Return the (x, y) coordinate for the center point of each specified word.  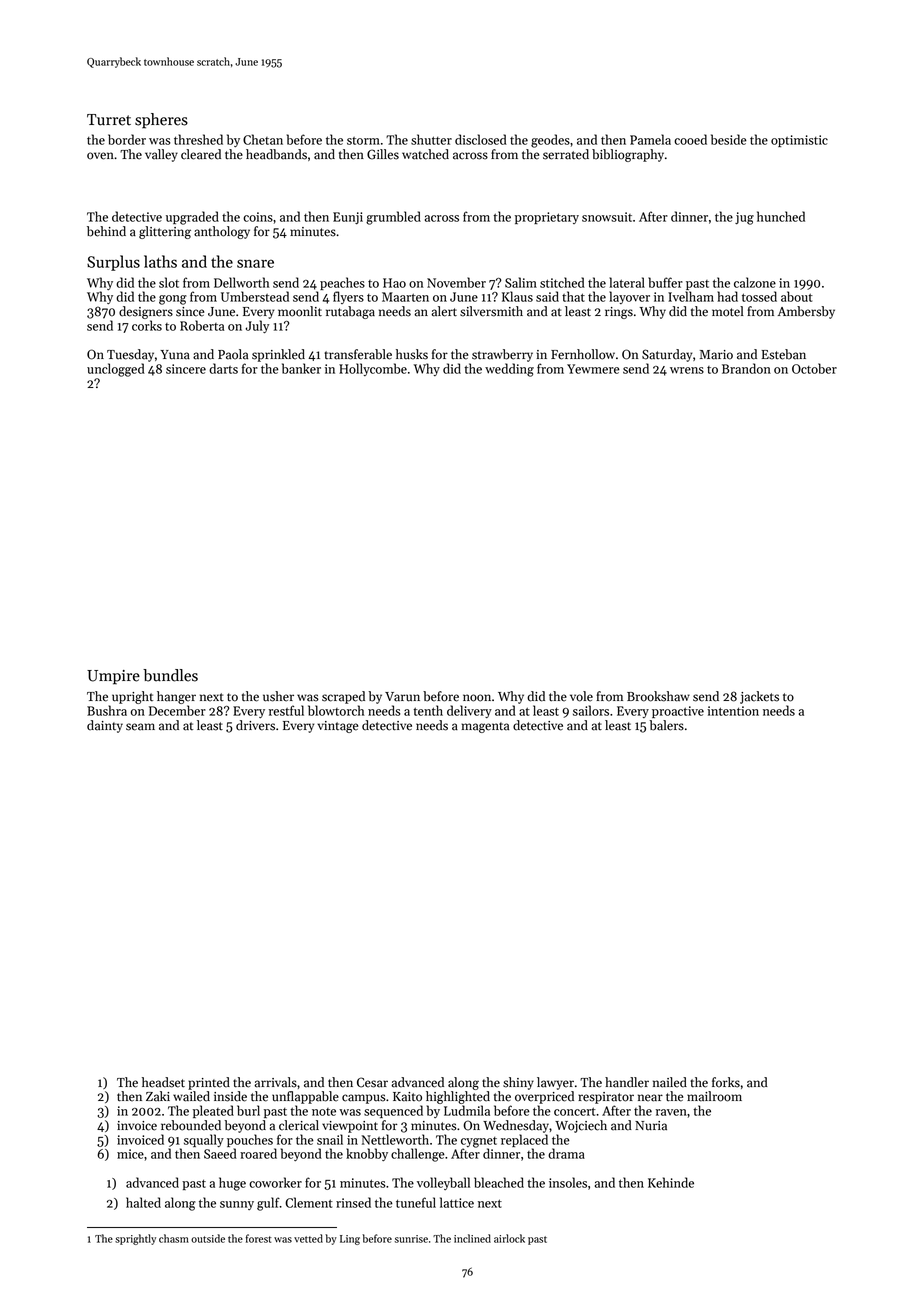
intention (733, 711)
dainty (105, 726)
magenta (485, 727)
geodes (550, 141)
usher (278, 696)
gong (173, 300)
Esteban (783, 354)
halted (143, 1202)
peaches (342, 283)
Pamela (650, 139)
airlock (509, 1238)
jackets (759, 697)
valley (161, 155)
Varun (402, 697)
